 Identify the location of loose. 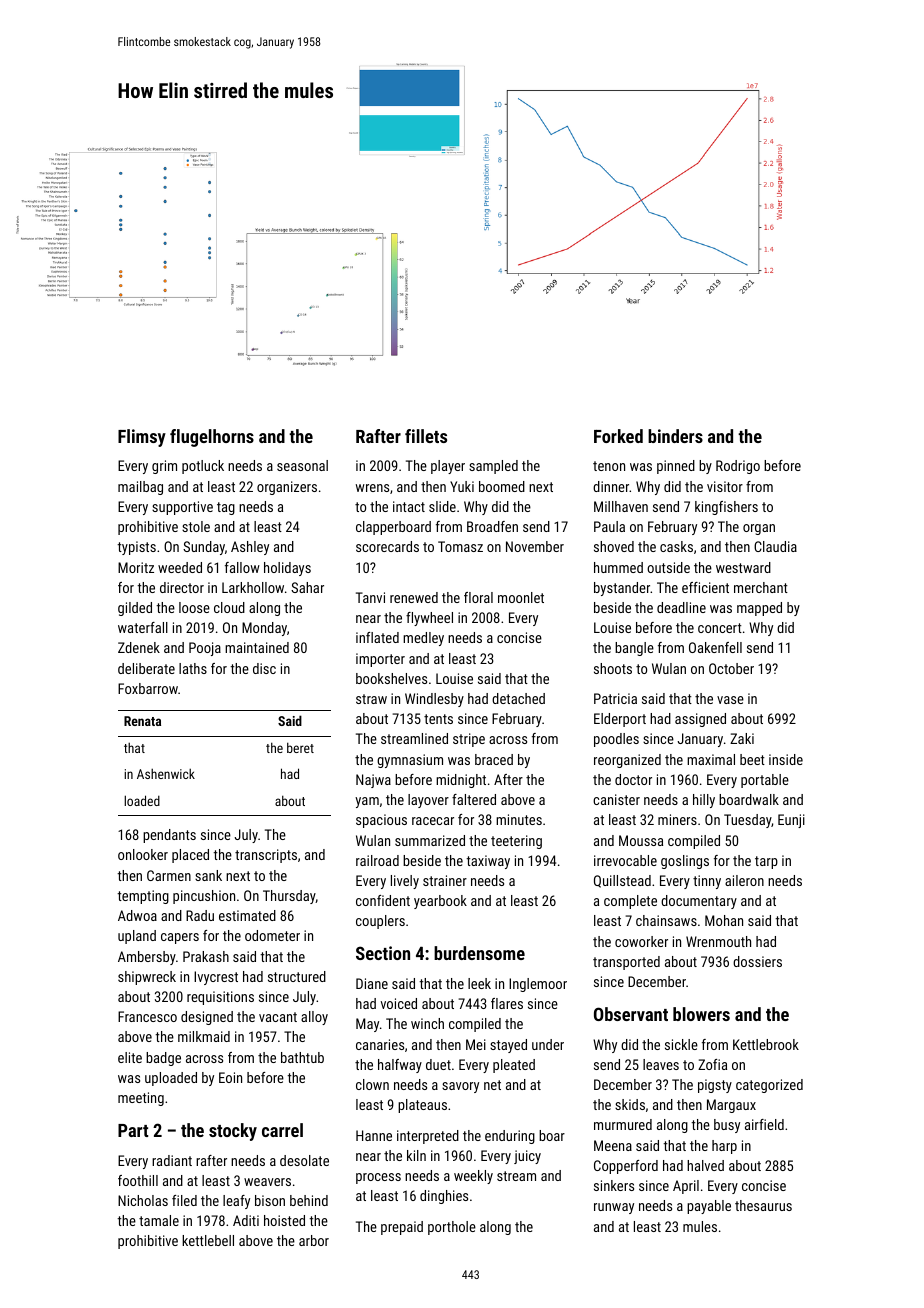
(194, 607).
